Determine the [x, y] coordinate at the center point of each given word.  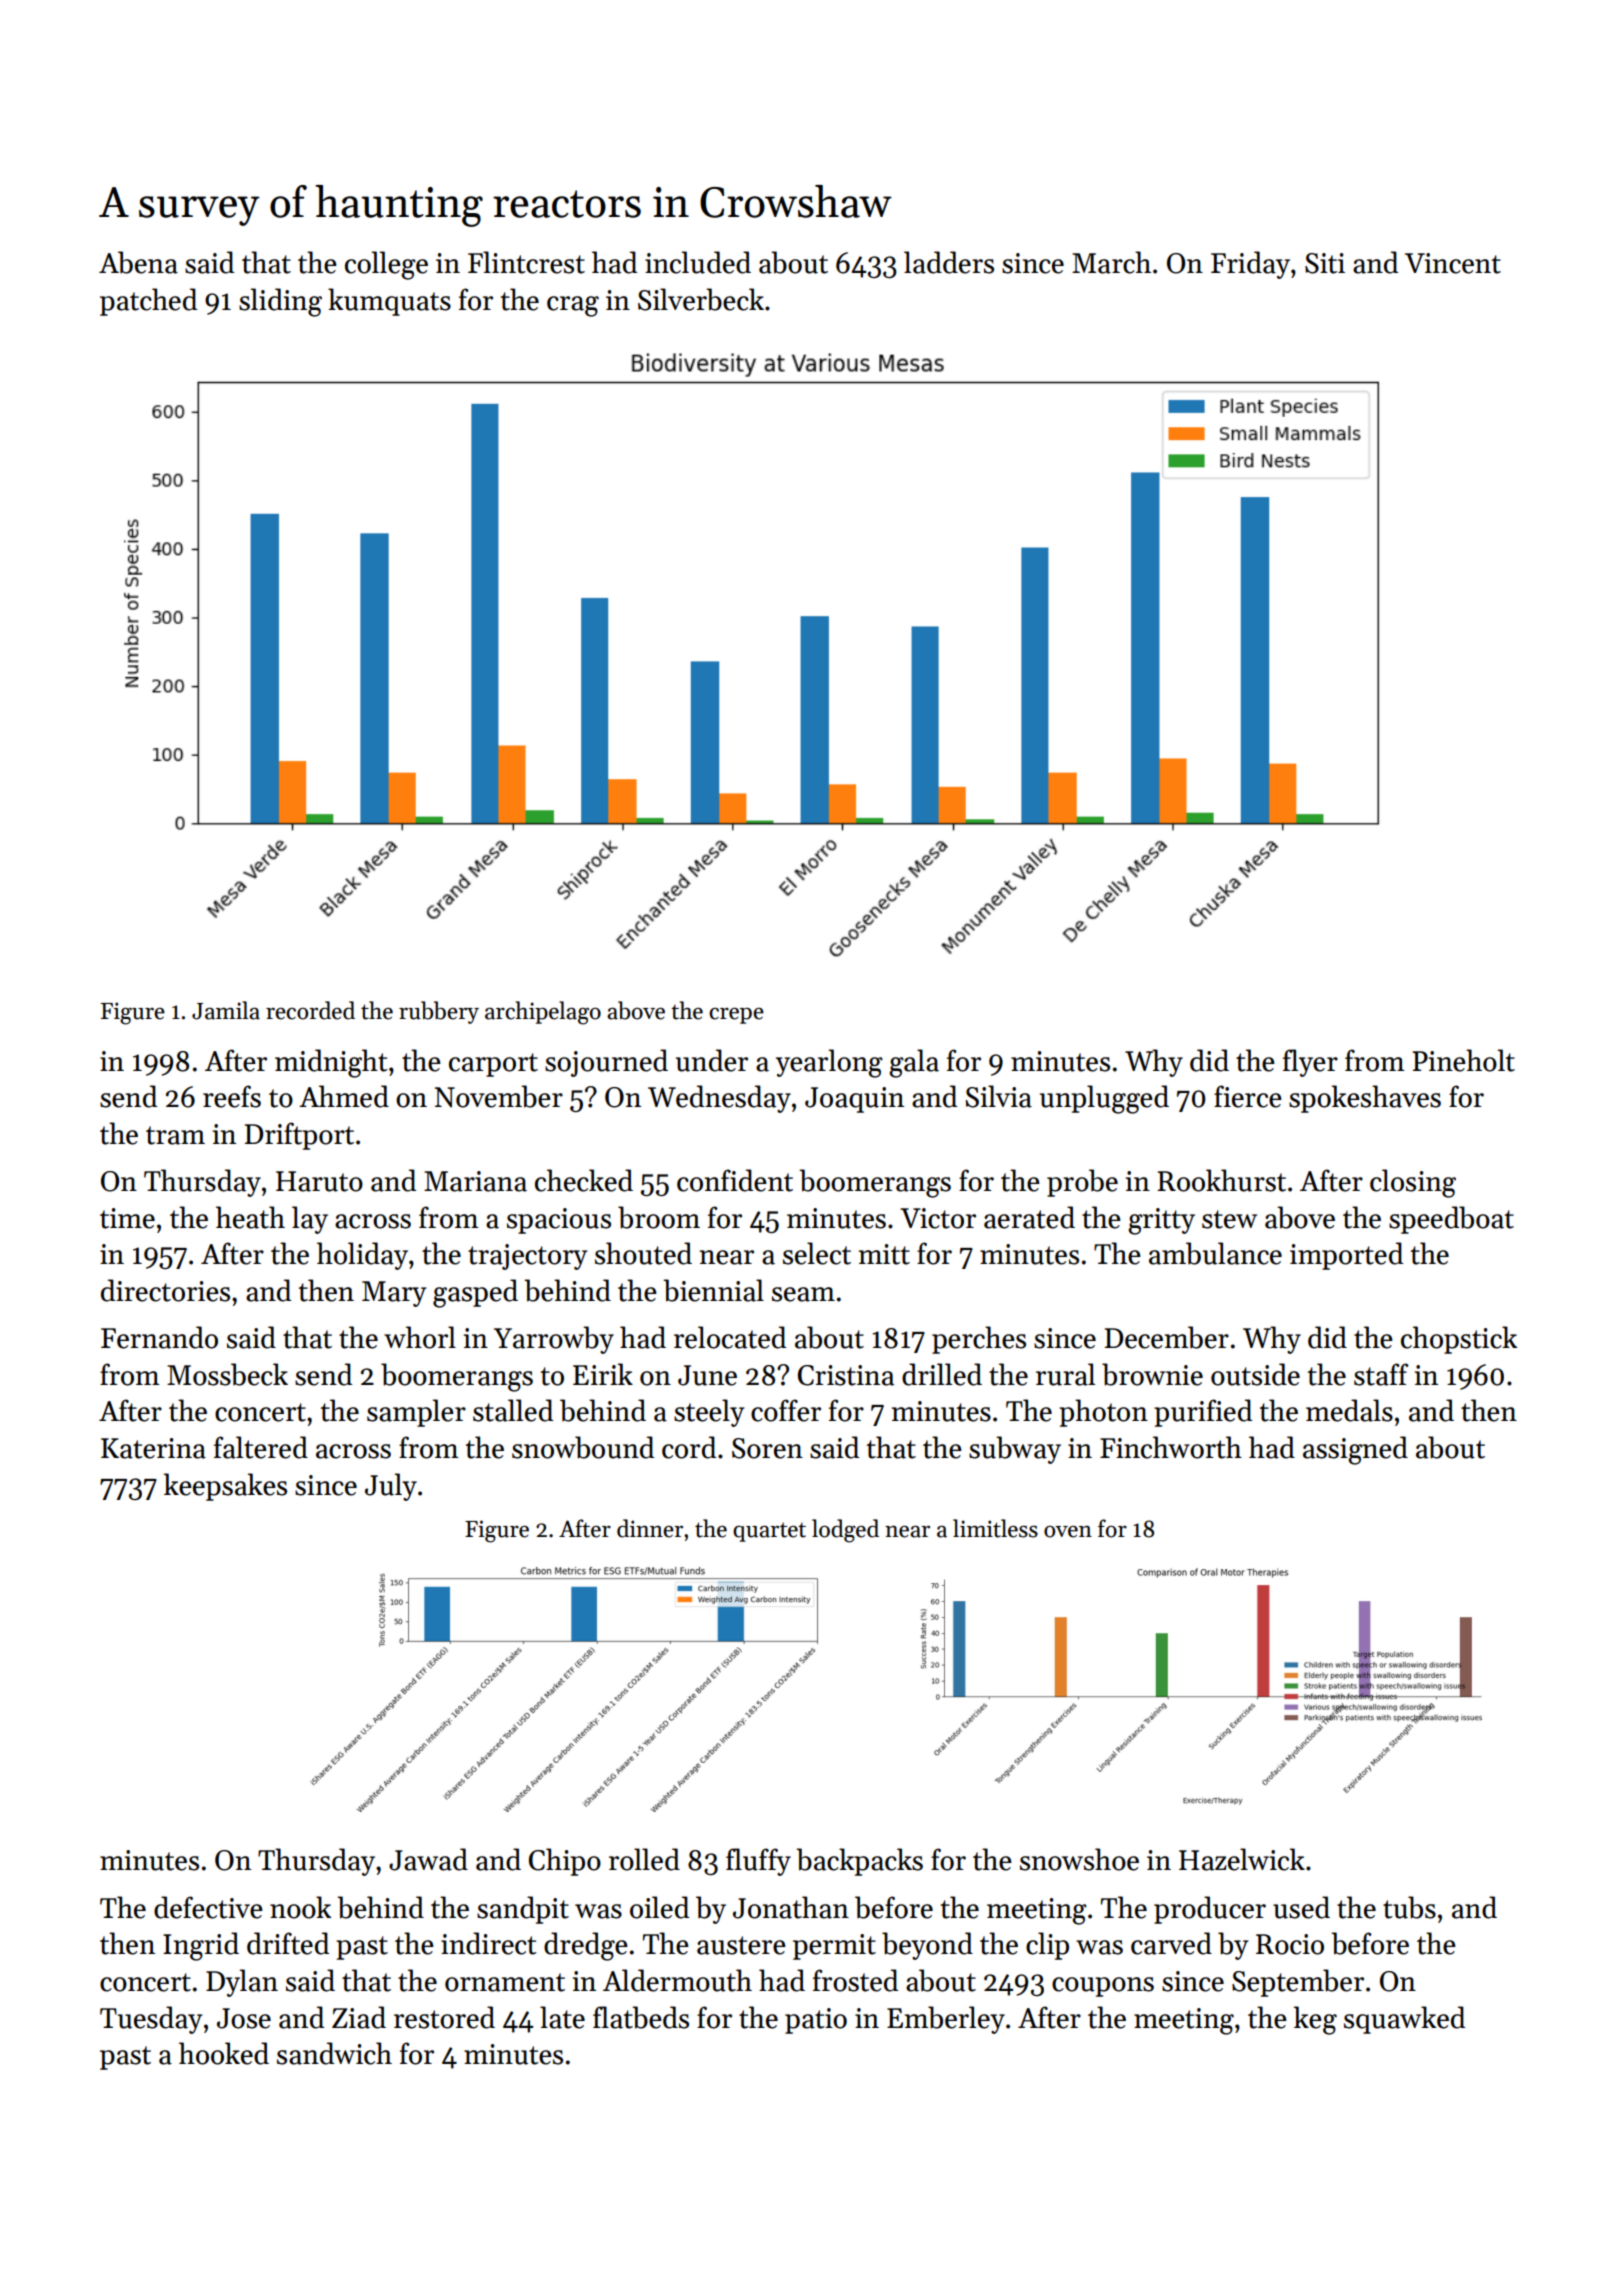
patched [148, 302]
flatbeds [641, 2017]
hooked [224, 2053]
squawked [1404, 2020]
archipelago [543, 1013]
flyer [1310, 1063]
